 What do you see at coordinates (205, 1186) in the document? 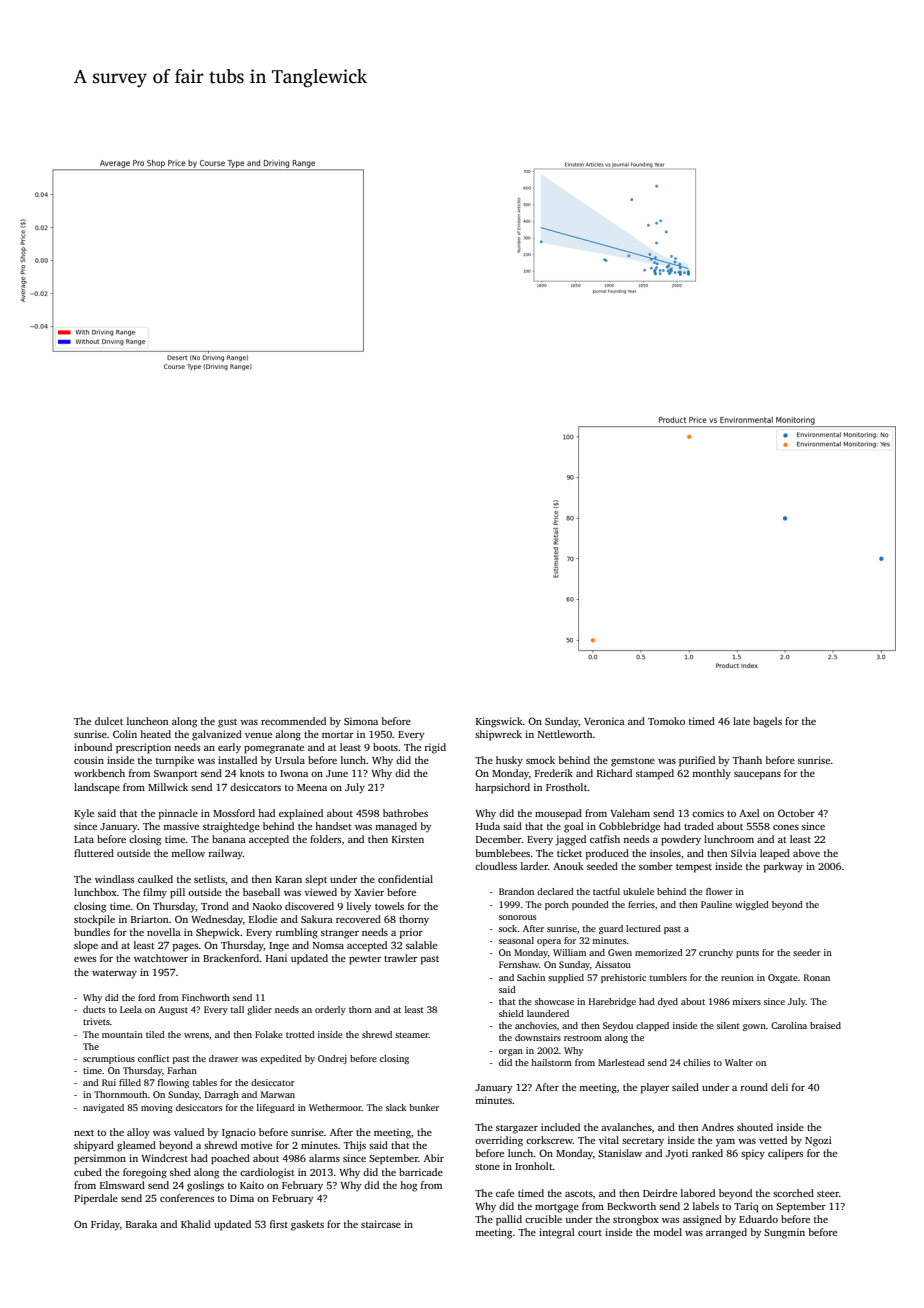
I see `goslings` at bounding box center [205, 1186].
